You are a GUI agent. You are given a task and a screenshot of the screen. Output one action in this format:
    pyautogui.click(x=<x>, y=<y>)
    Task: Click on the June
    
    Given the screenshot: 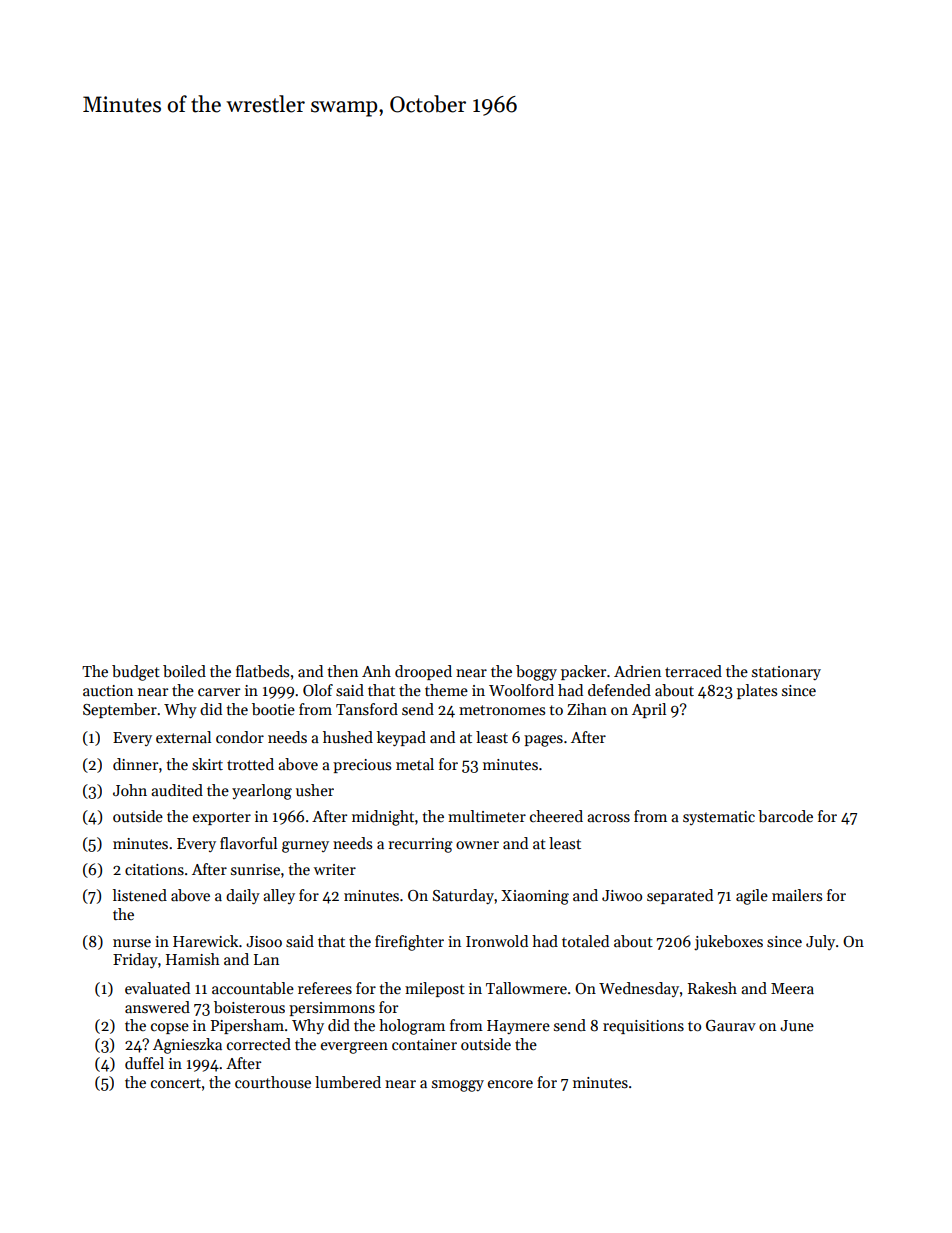 What is the action you would take?
    pyautogui.click(x=797, y=1025)
